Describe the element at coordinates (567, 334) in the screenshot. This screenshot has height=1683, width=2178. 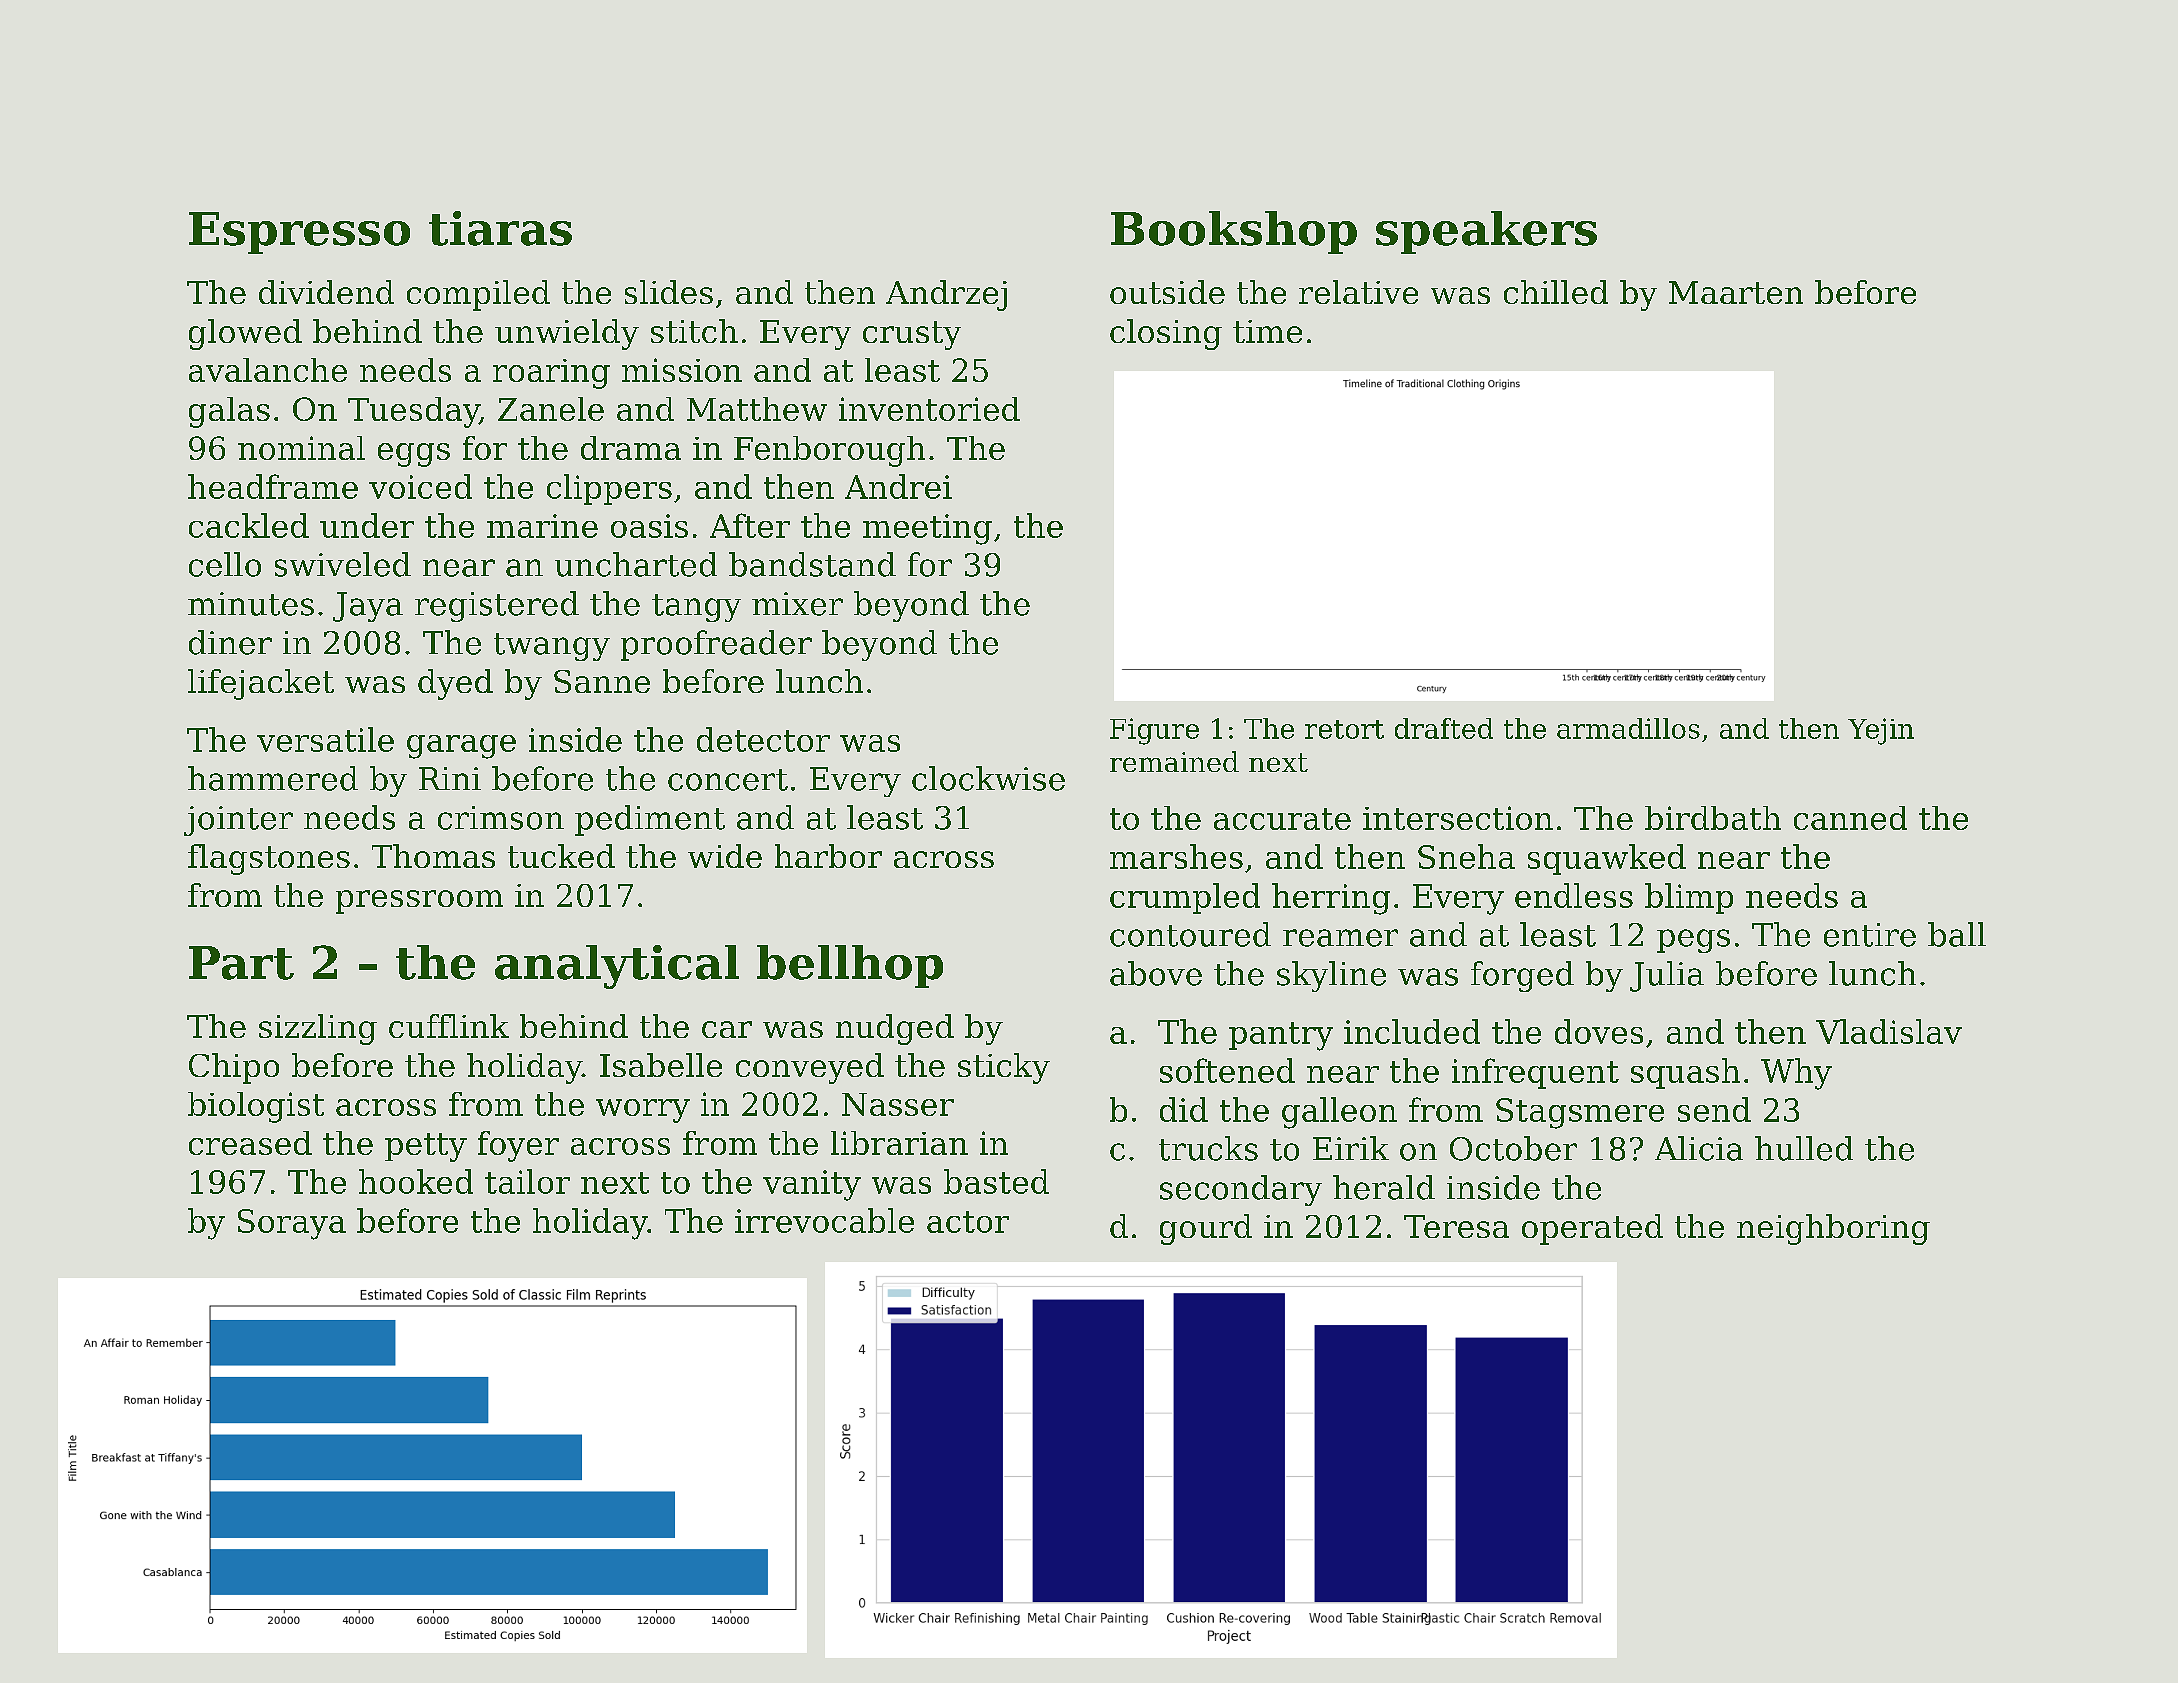
I see `unwieldy` at that location.
